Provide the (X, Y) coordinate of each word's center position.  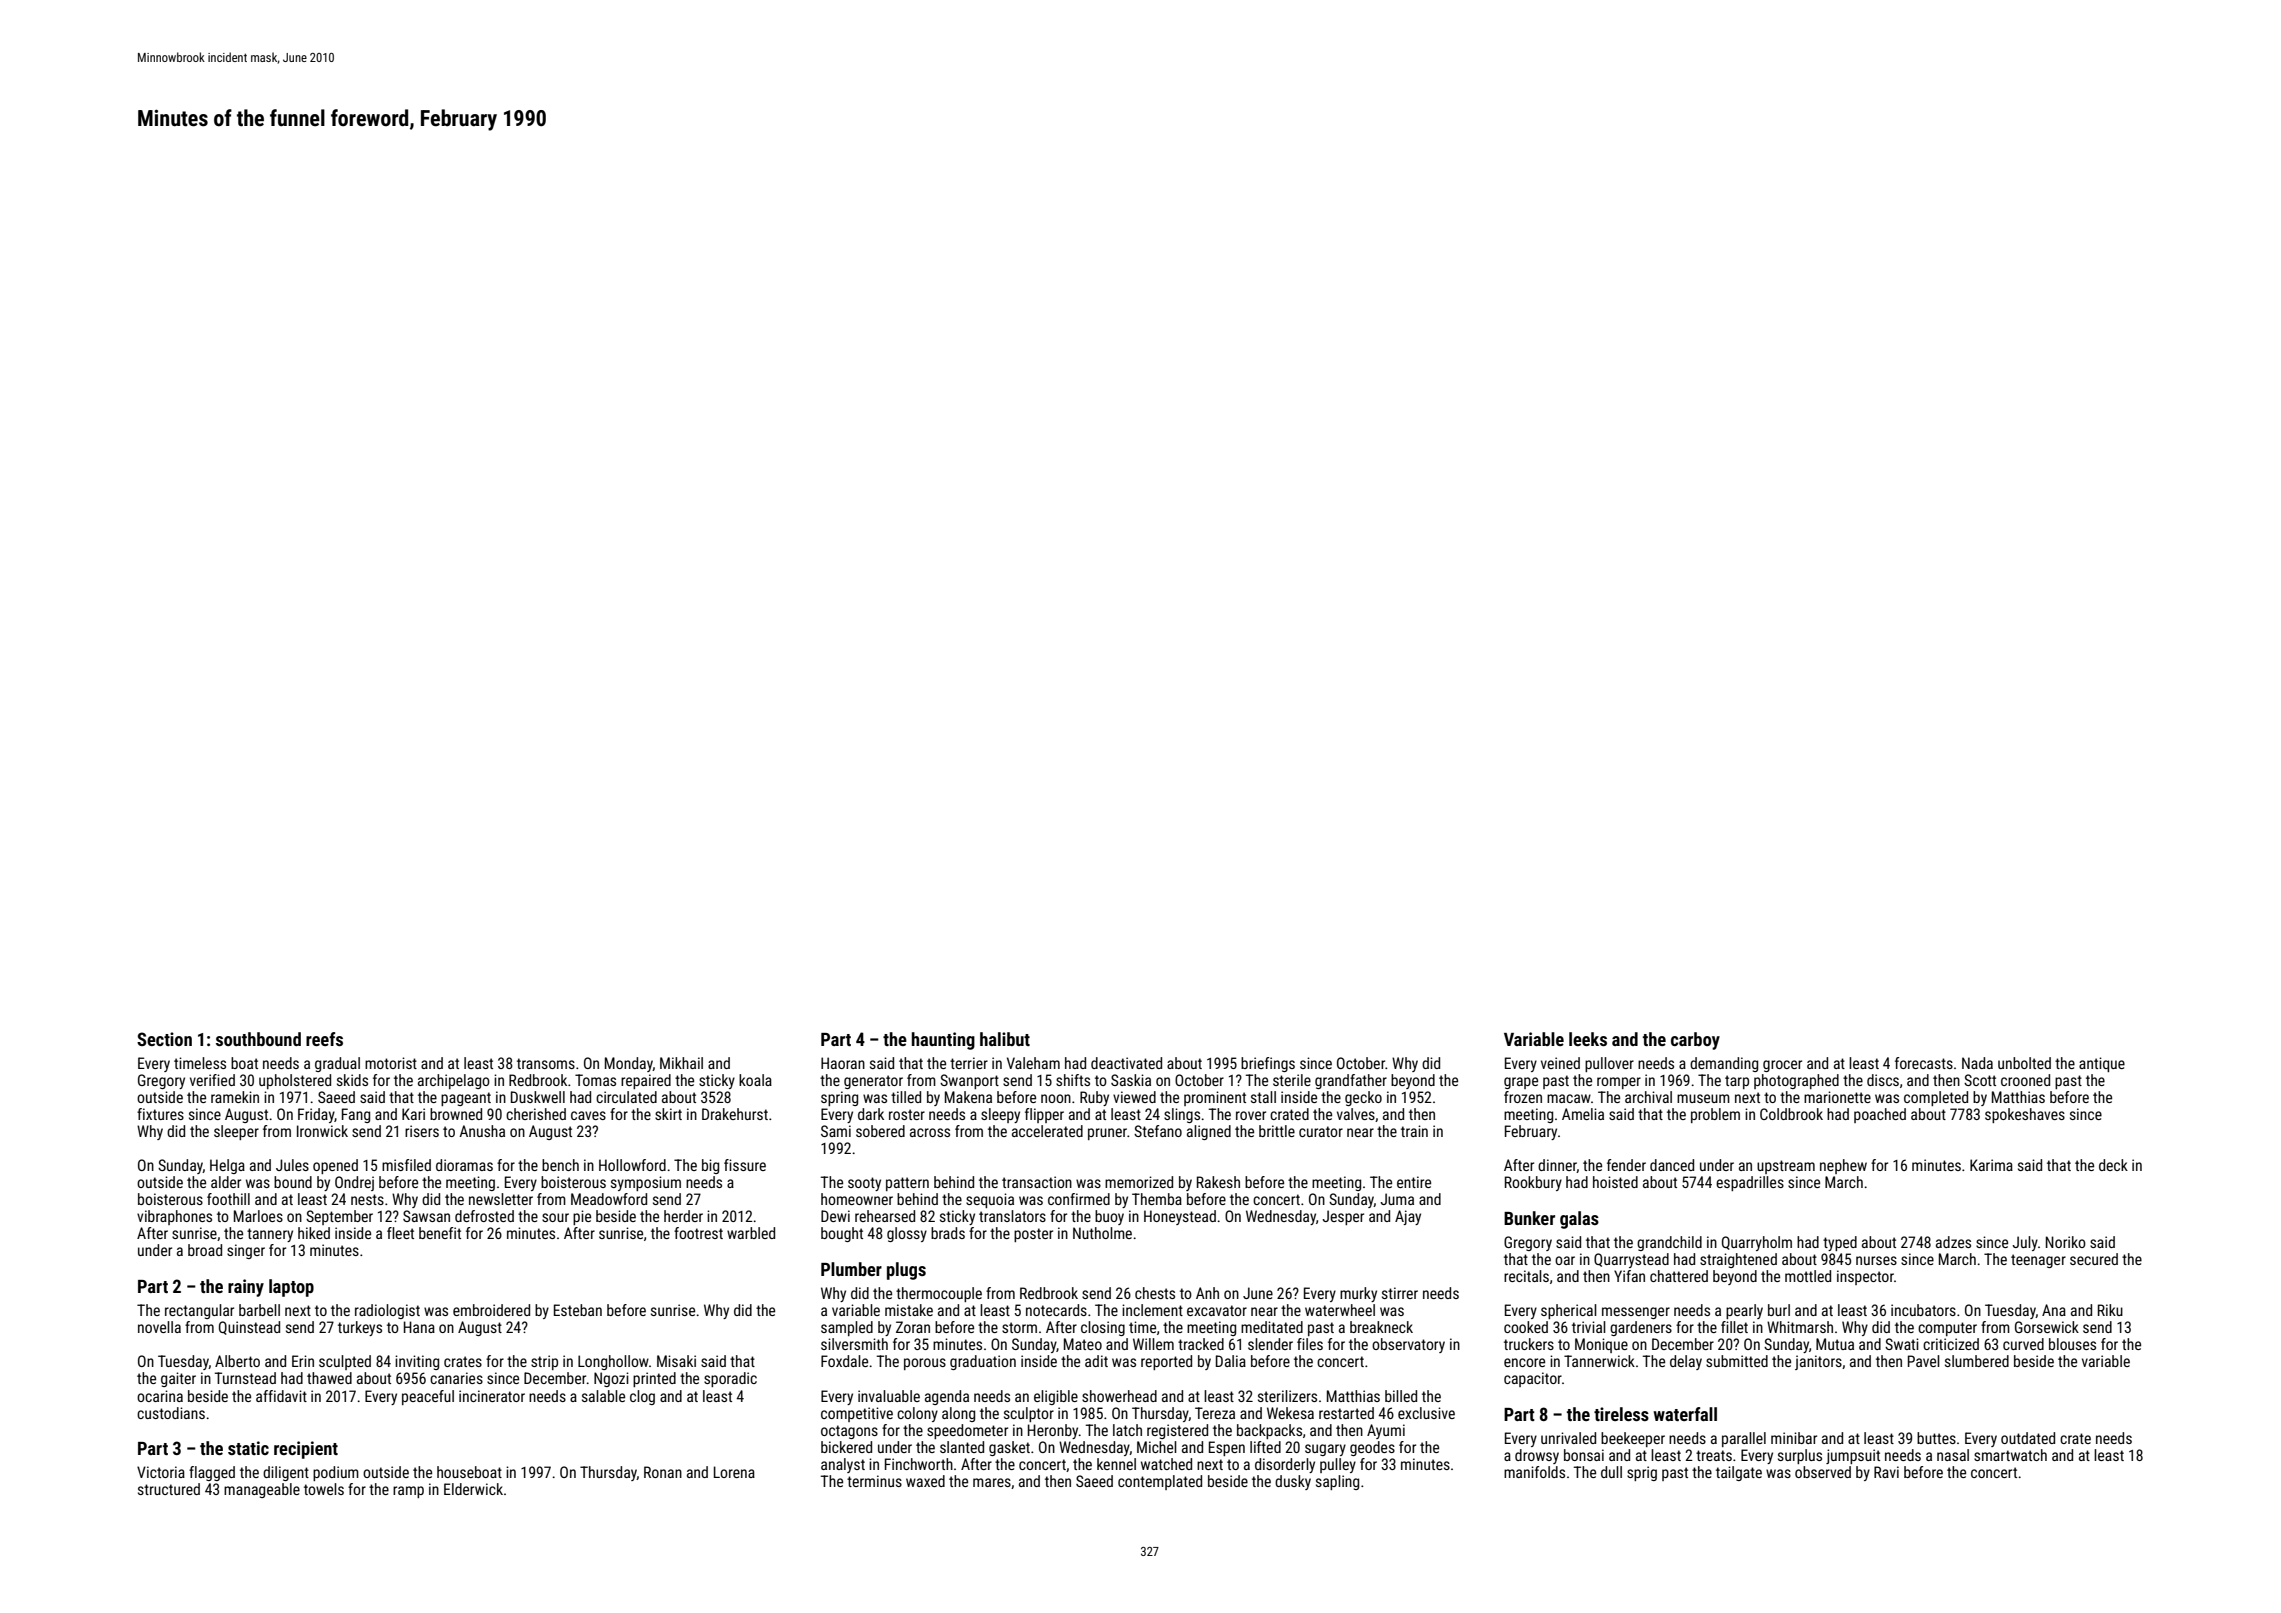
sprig (1642, 1473)
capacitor (1533, 1379)
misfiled (406, 1165)
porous (925, 1364)
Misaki (676, 1361)
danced (1672, 1165)
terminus (874, 1481)
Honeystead (1180, 1217)
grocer (1782, 1066)
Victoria (161, 1472)
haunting (943, 1041)
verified (212, 1080)
